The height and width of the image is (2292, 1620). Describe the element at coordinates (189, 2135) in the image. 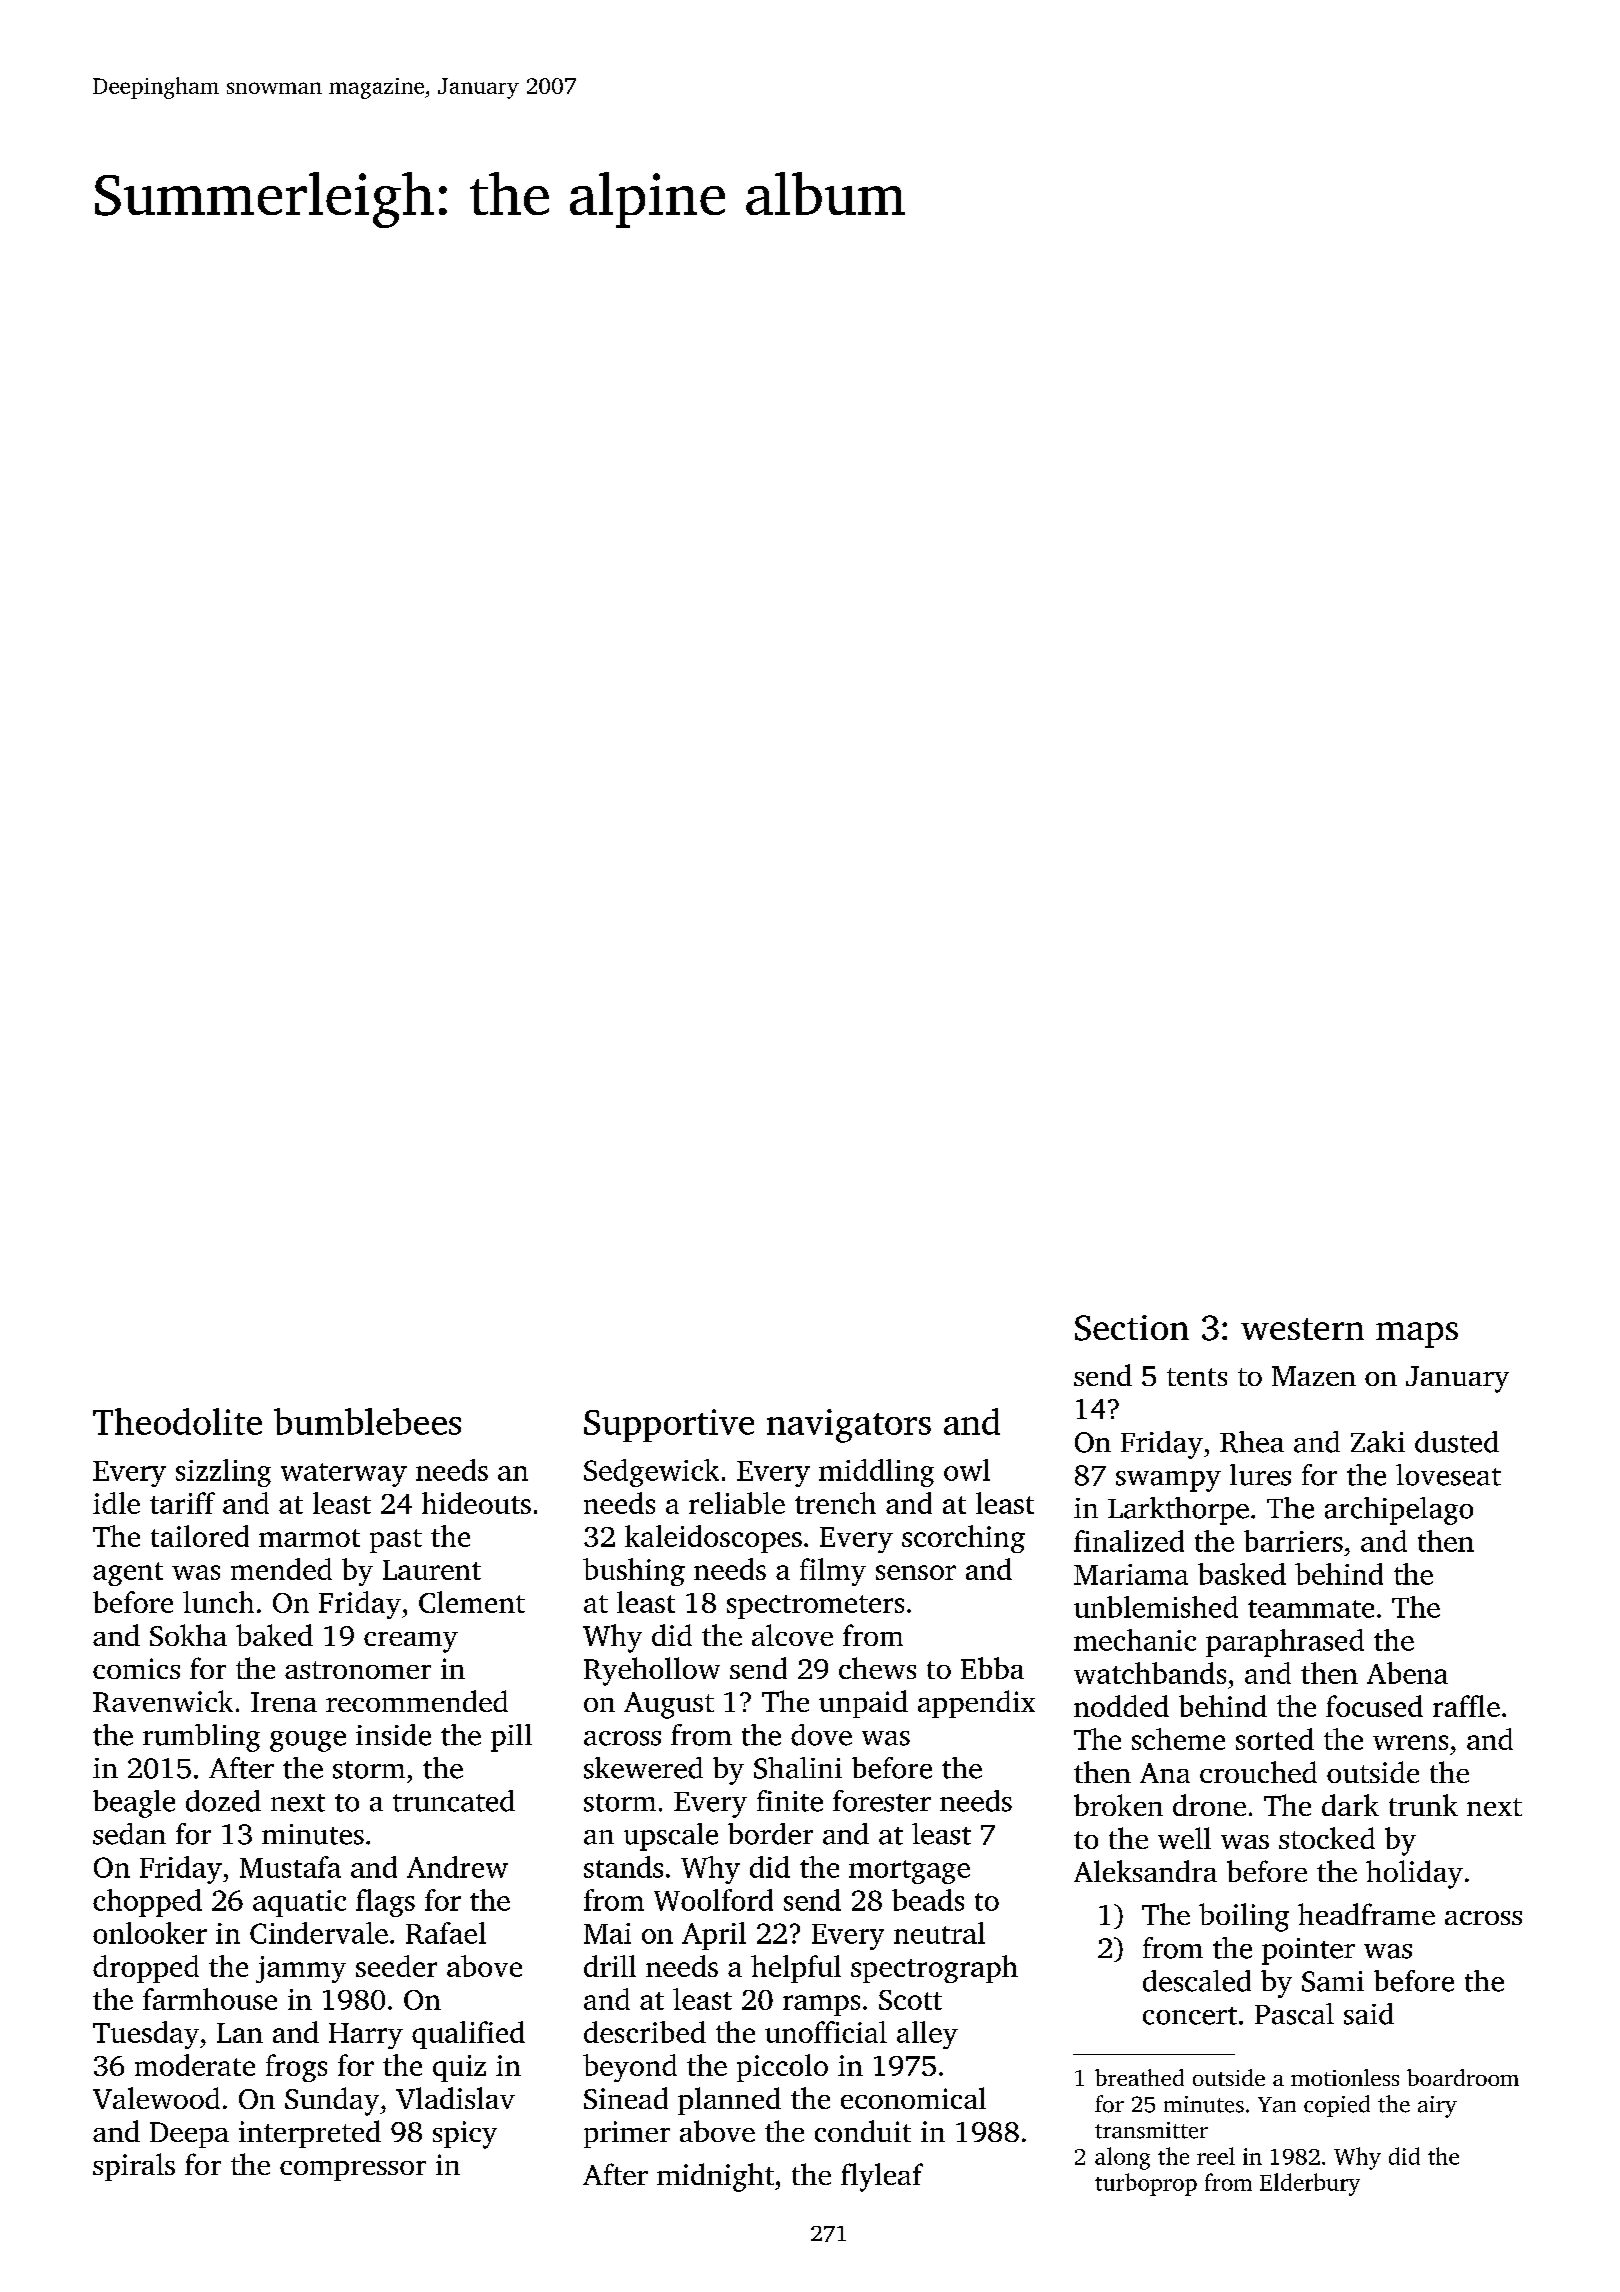

I see `Deepa` at that location.
